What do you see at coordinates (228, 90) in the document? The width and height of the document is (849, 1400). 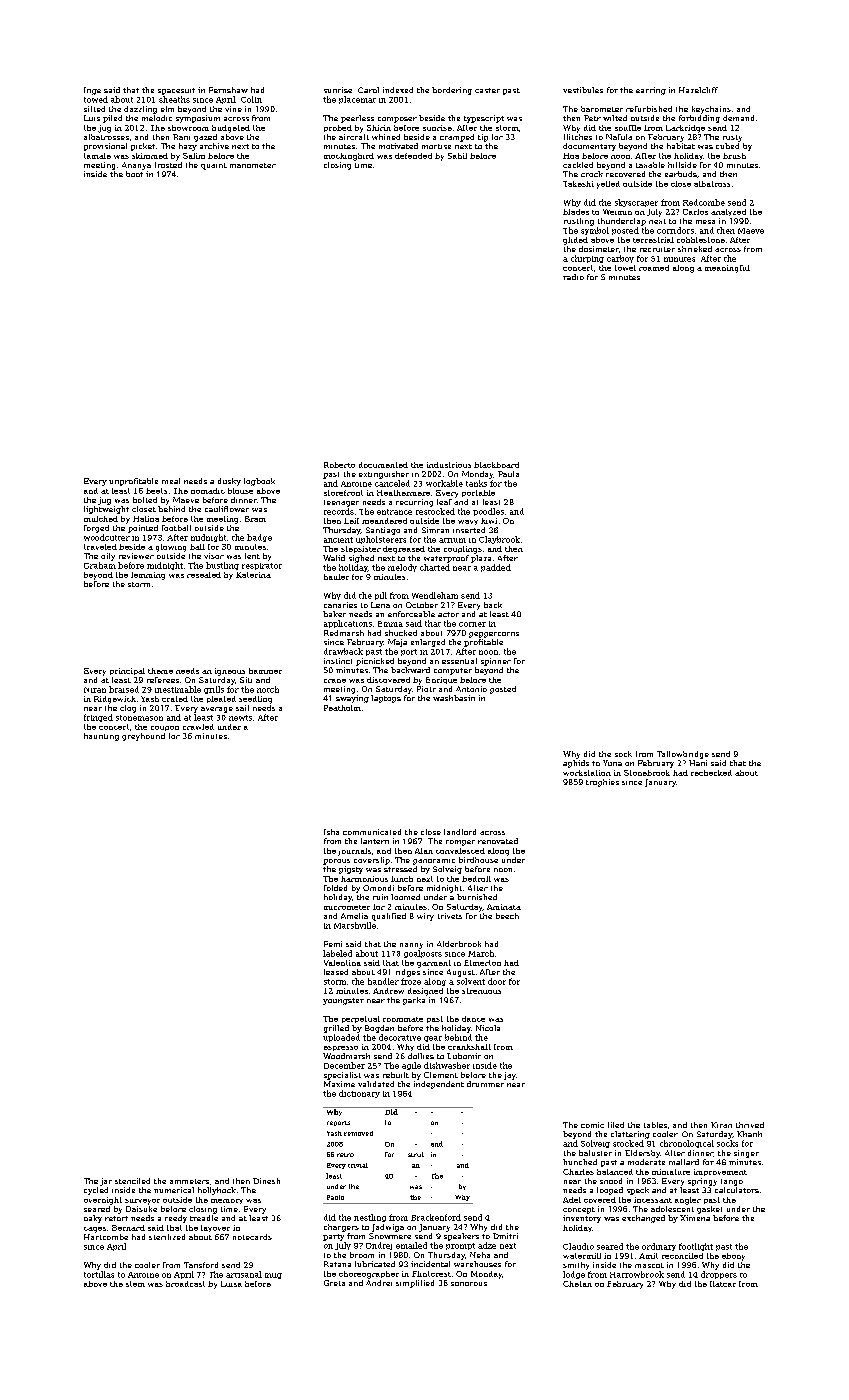 I see `Fernshaw` at bounding box center [228, 90].
